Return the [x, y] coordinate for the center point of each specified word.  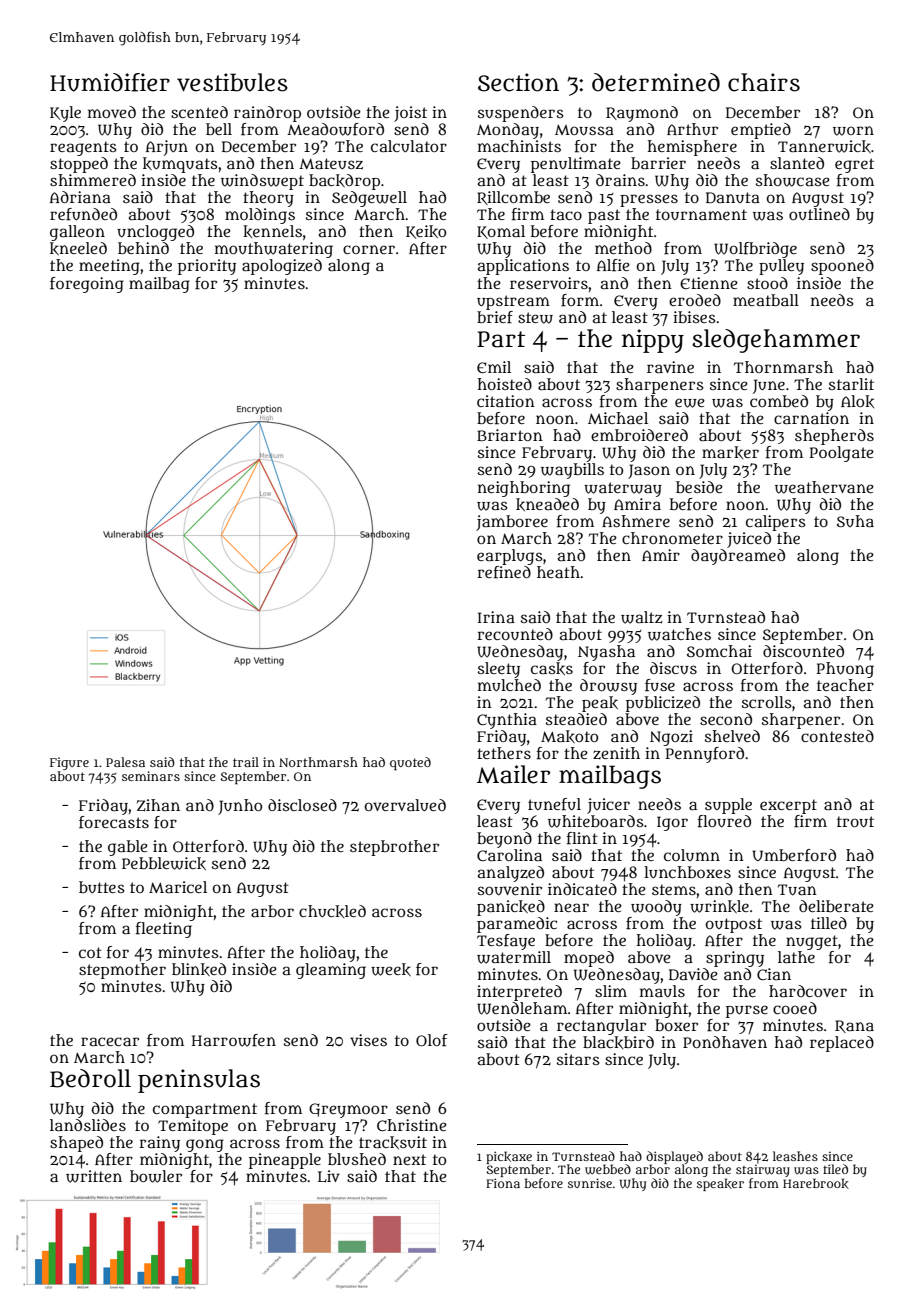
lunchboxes [687, 872]
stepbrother [394, 848]
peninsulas [199, 1081]
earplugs [510, 557]
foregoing [87, 285]
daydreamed [738, 557]
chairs [764, 82]
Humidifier [110, 82]
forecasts [114, 822]
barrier [658, 163]
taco [566, 214]
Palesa [125, 762]
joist [410, 114]
